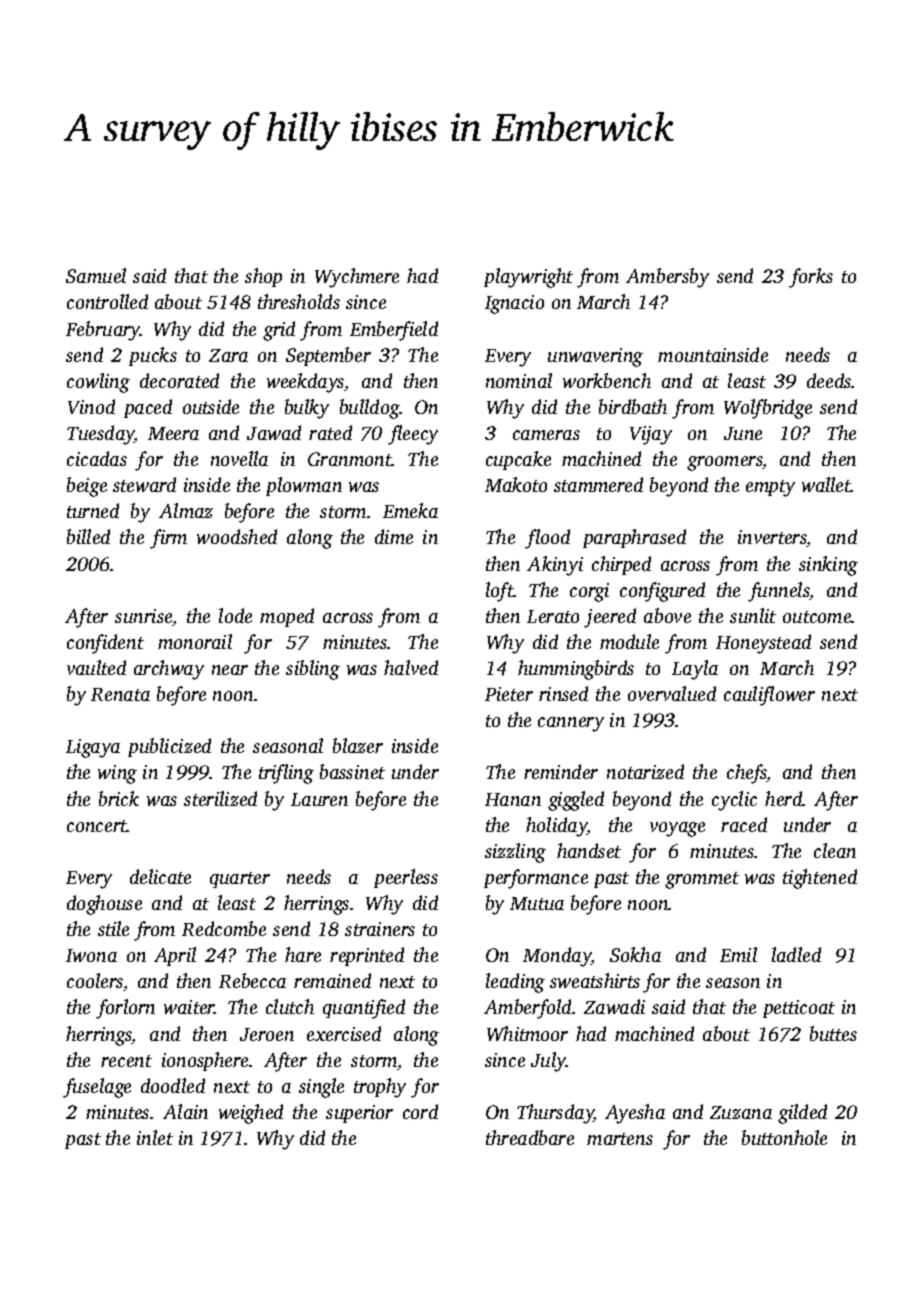  What do you see at coordinates (228, 355) in the screenshot?
I see `Zara` at bounding box center [228, 355].
